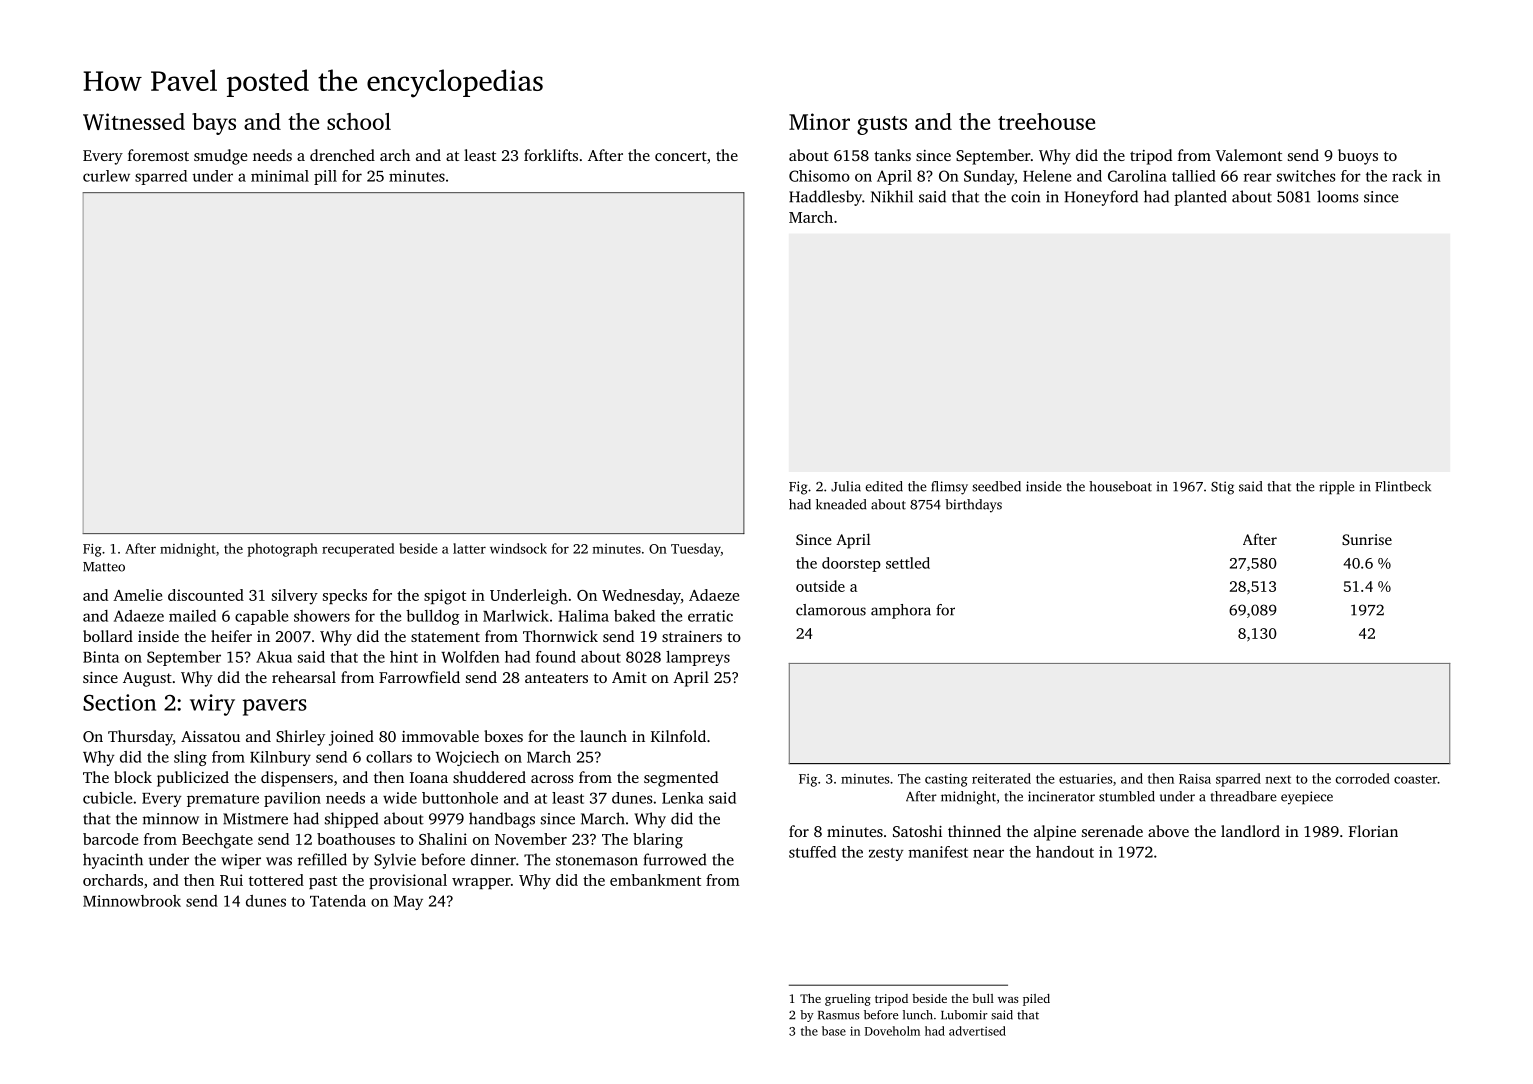 Image resolution: width=1533 pixels, height=1084 pixels. I want to click on school, so click(359, 121).
